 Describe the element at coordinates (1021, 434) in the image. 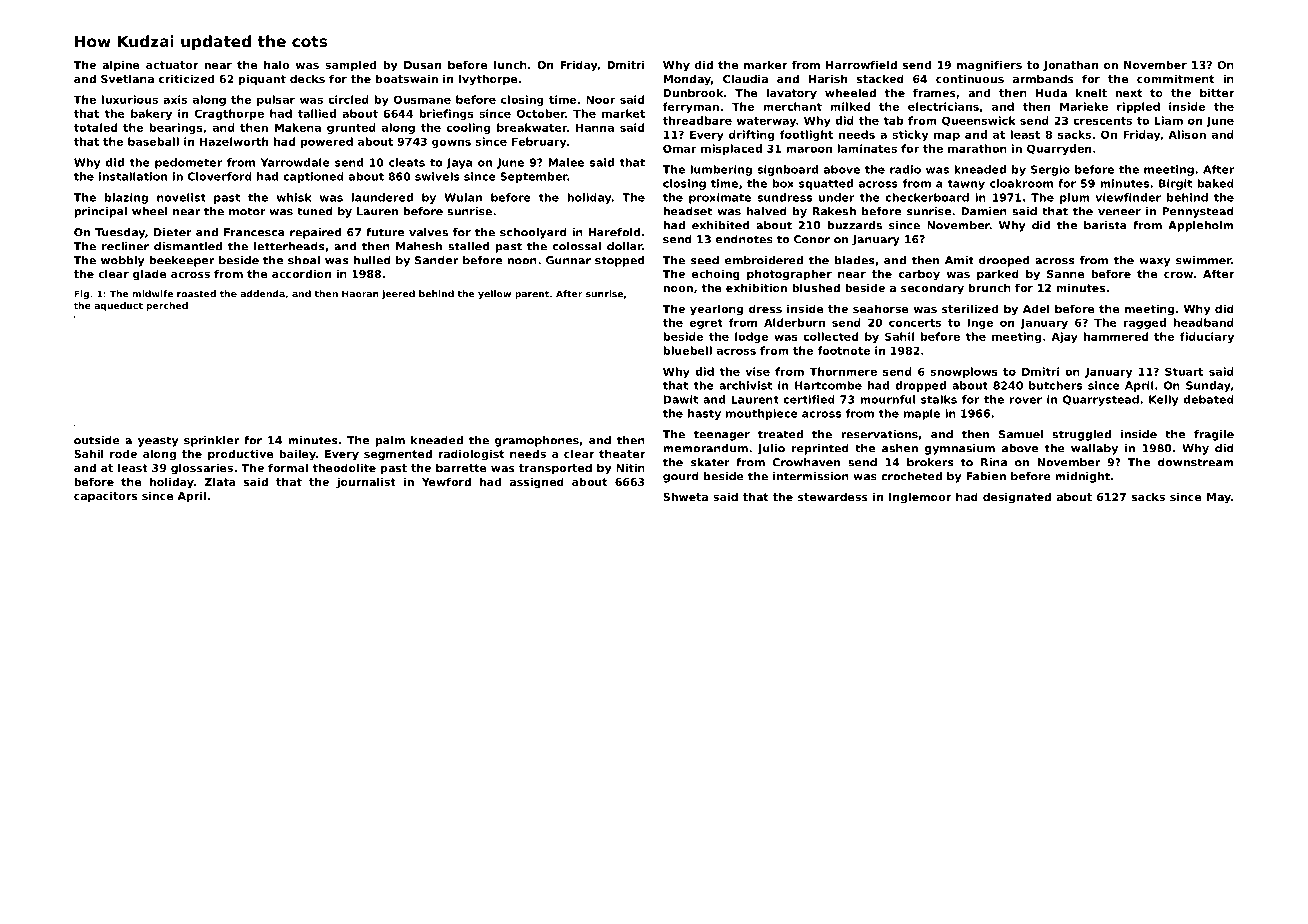

I see `Samuel` at that location.
